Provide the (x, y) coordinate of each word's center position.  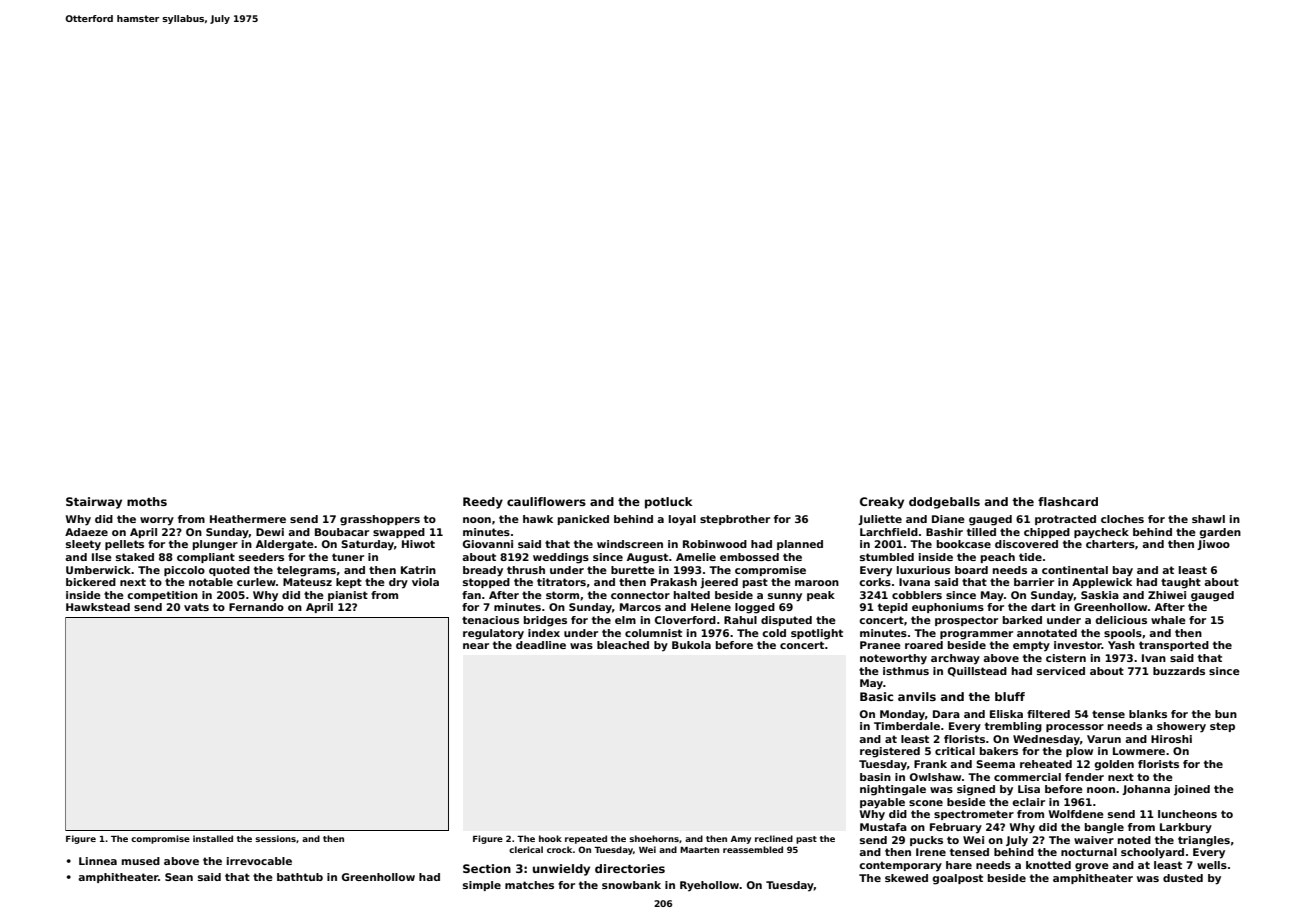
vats (196, 607)
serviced (1061, 671)
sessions (275, 838)
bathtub (300, 877)
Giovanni (488, 544)
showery (1181, 727)
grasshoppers (380, 520)
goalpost (957, 879)
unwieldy (561, 870)
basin (875, 777)
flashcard (1068, 501)
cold (774, 633)
